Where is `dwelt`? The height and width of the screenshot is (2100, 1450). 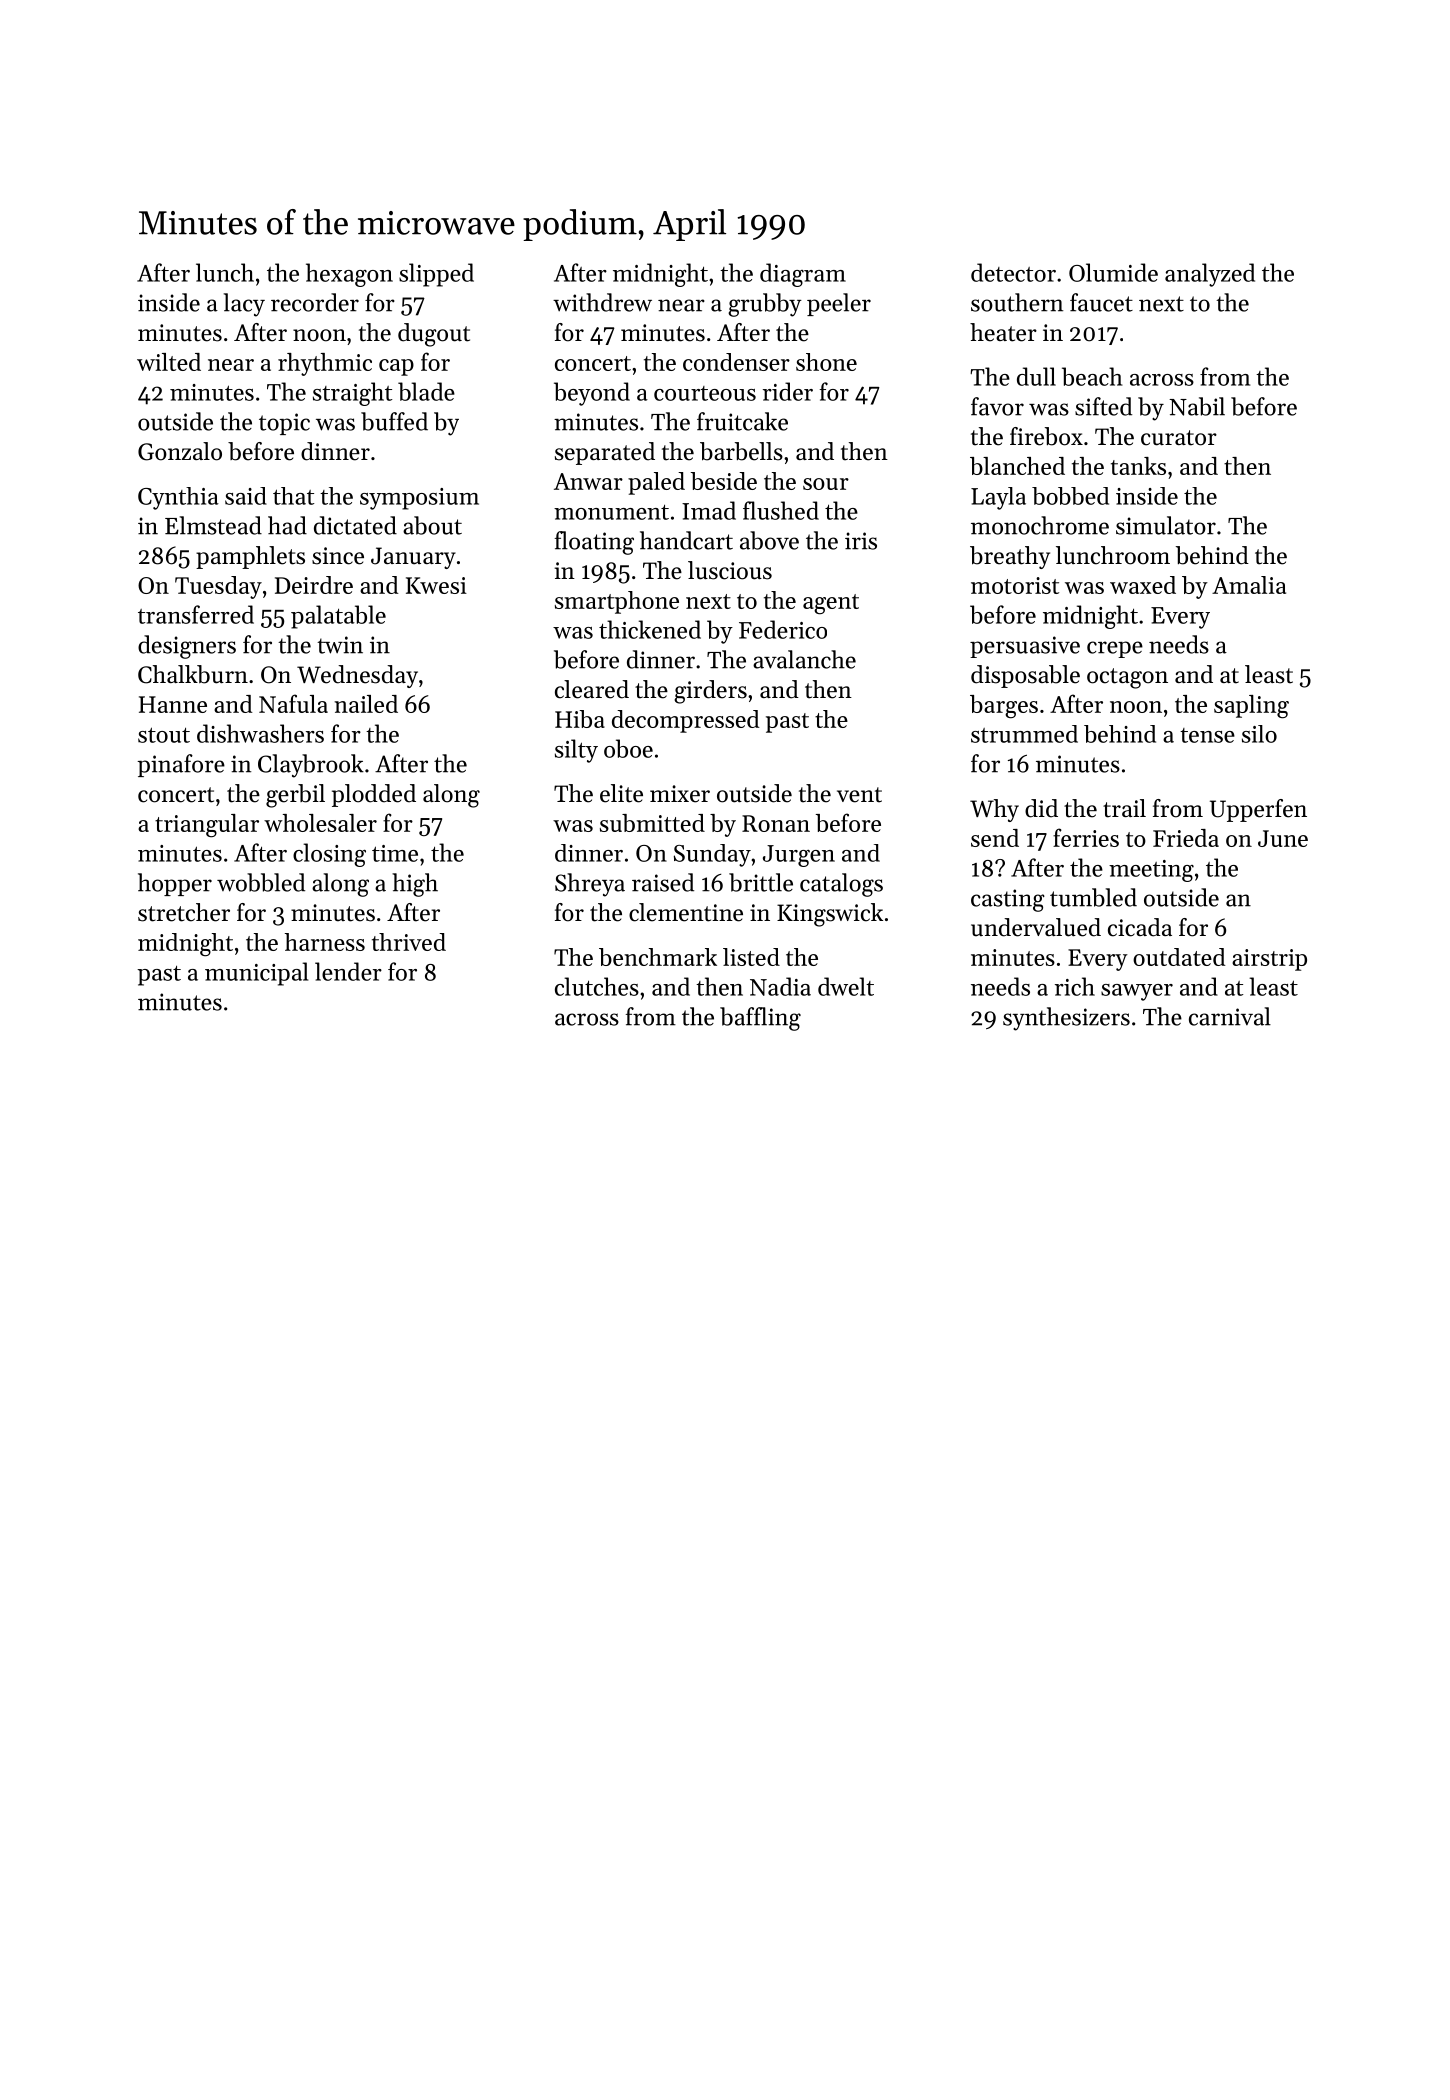 dwelt is located at coordinates (846, 986).
